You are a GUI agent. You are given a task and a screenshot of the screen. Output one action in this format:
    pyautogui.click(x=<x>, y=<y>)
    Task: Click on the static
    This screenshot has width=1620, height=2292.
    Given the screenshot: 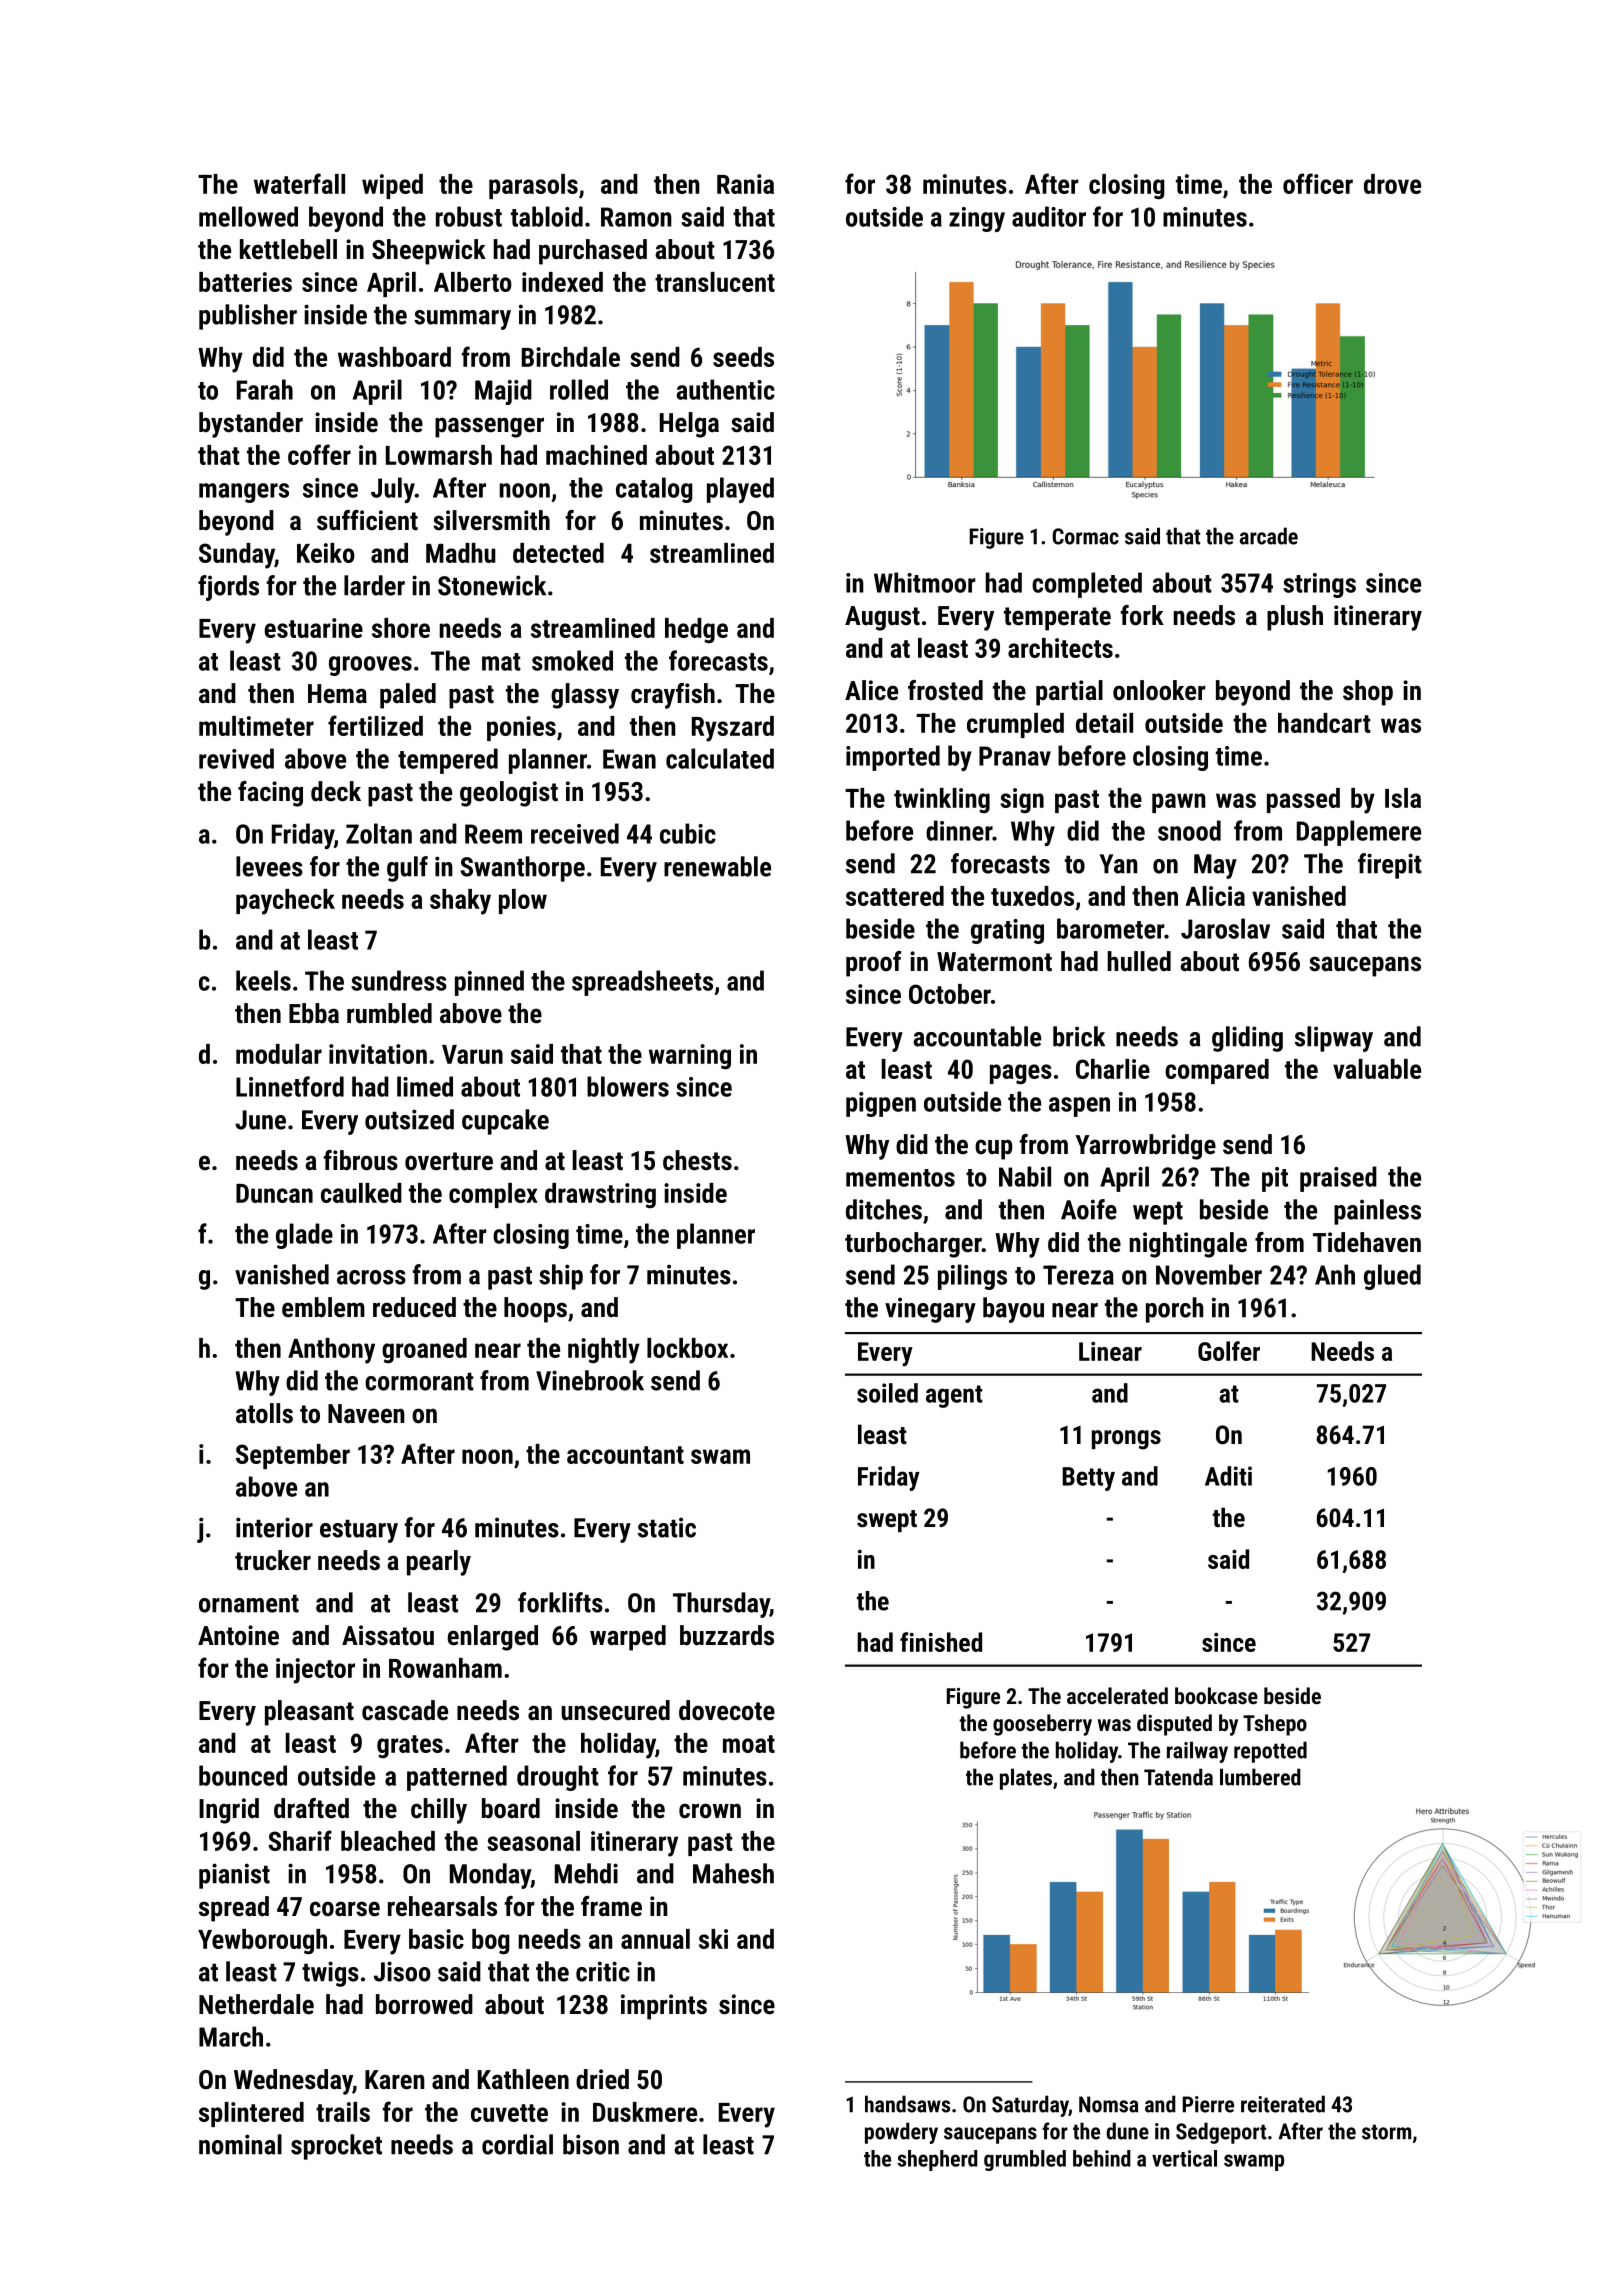 What is the action you would take?
    pyautogui.click(x=667, y=1527)
